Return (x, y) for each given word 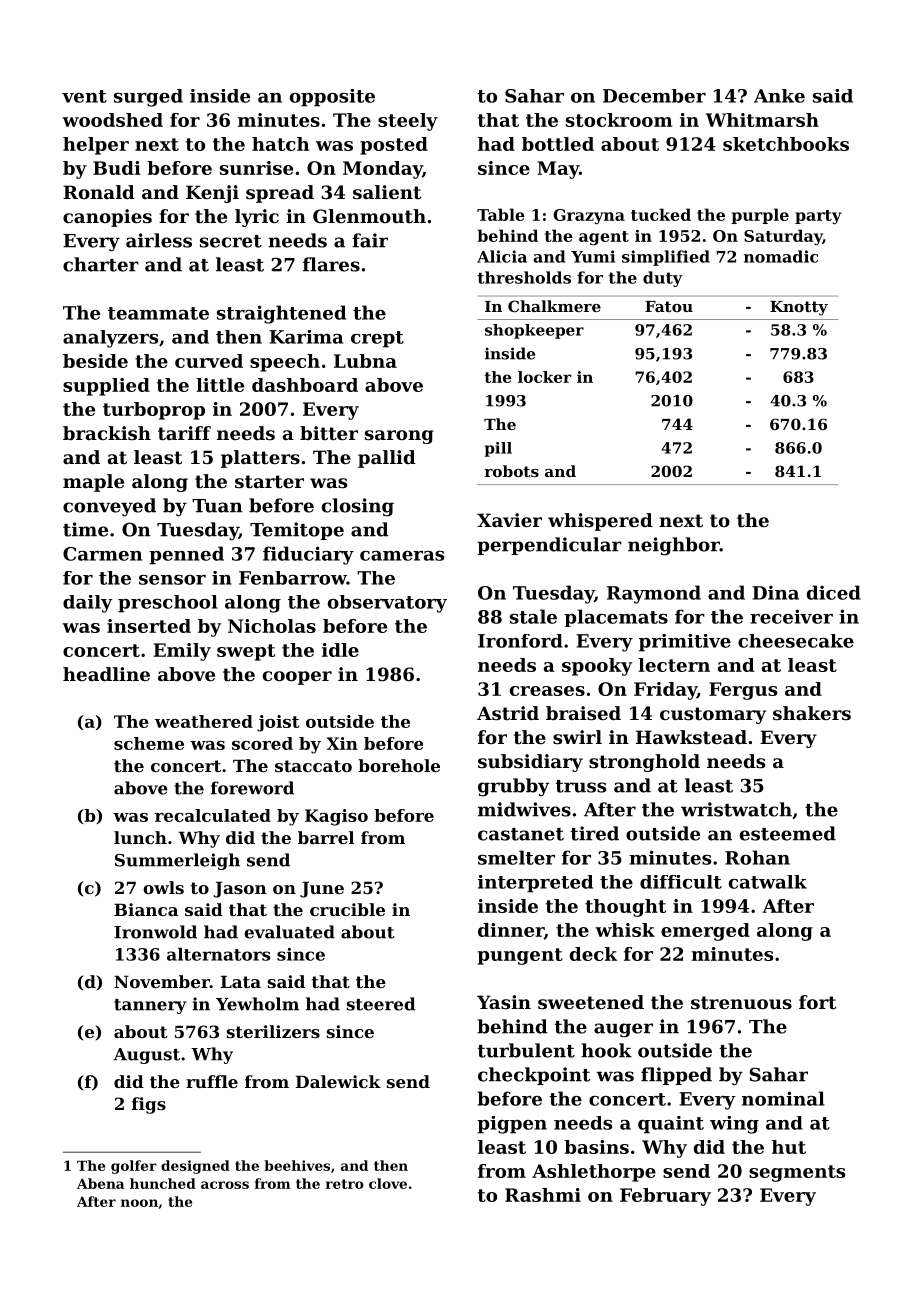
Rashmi (543, 1195)
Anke (779, 96)
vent (84, 96)
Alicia (502, 256)
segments (797, 1173)
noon (139, 1203)
